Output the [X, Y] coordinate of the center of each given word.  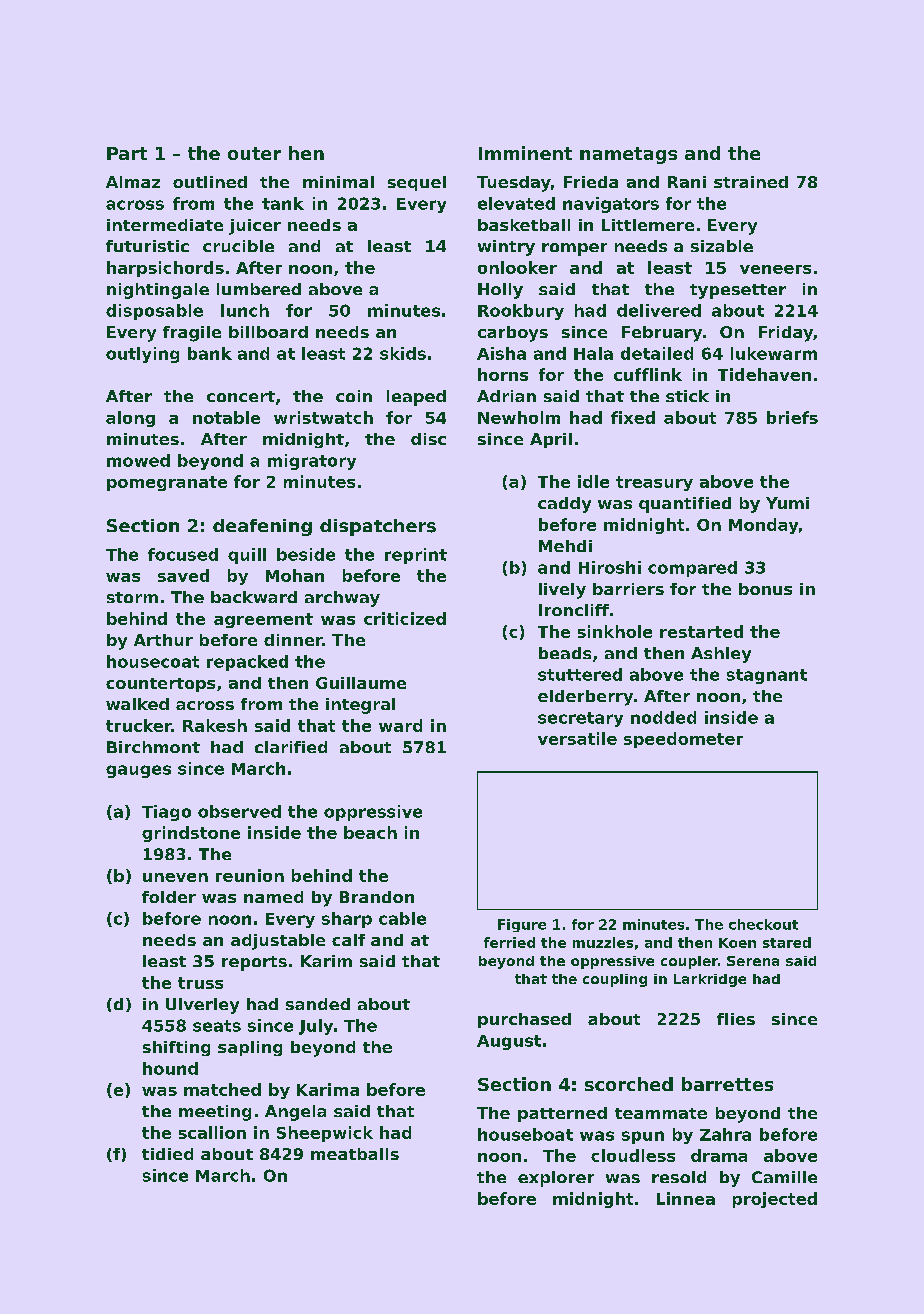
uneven [175, 877]
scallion [212, 1132]
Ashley [721, 655]
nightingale [158, 291]
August [509, 1042]
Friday [786, 334]
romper [574, 249]
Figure [522, 925]
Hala [593, 353]
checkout [763, 924]
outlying [142, 355]
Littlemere [648, 225]
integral [360, 706]
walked [137, 704]
